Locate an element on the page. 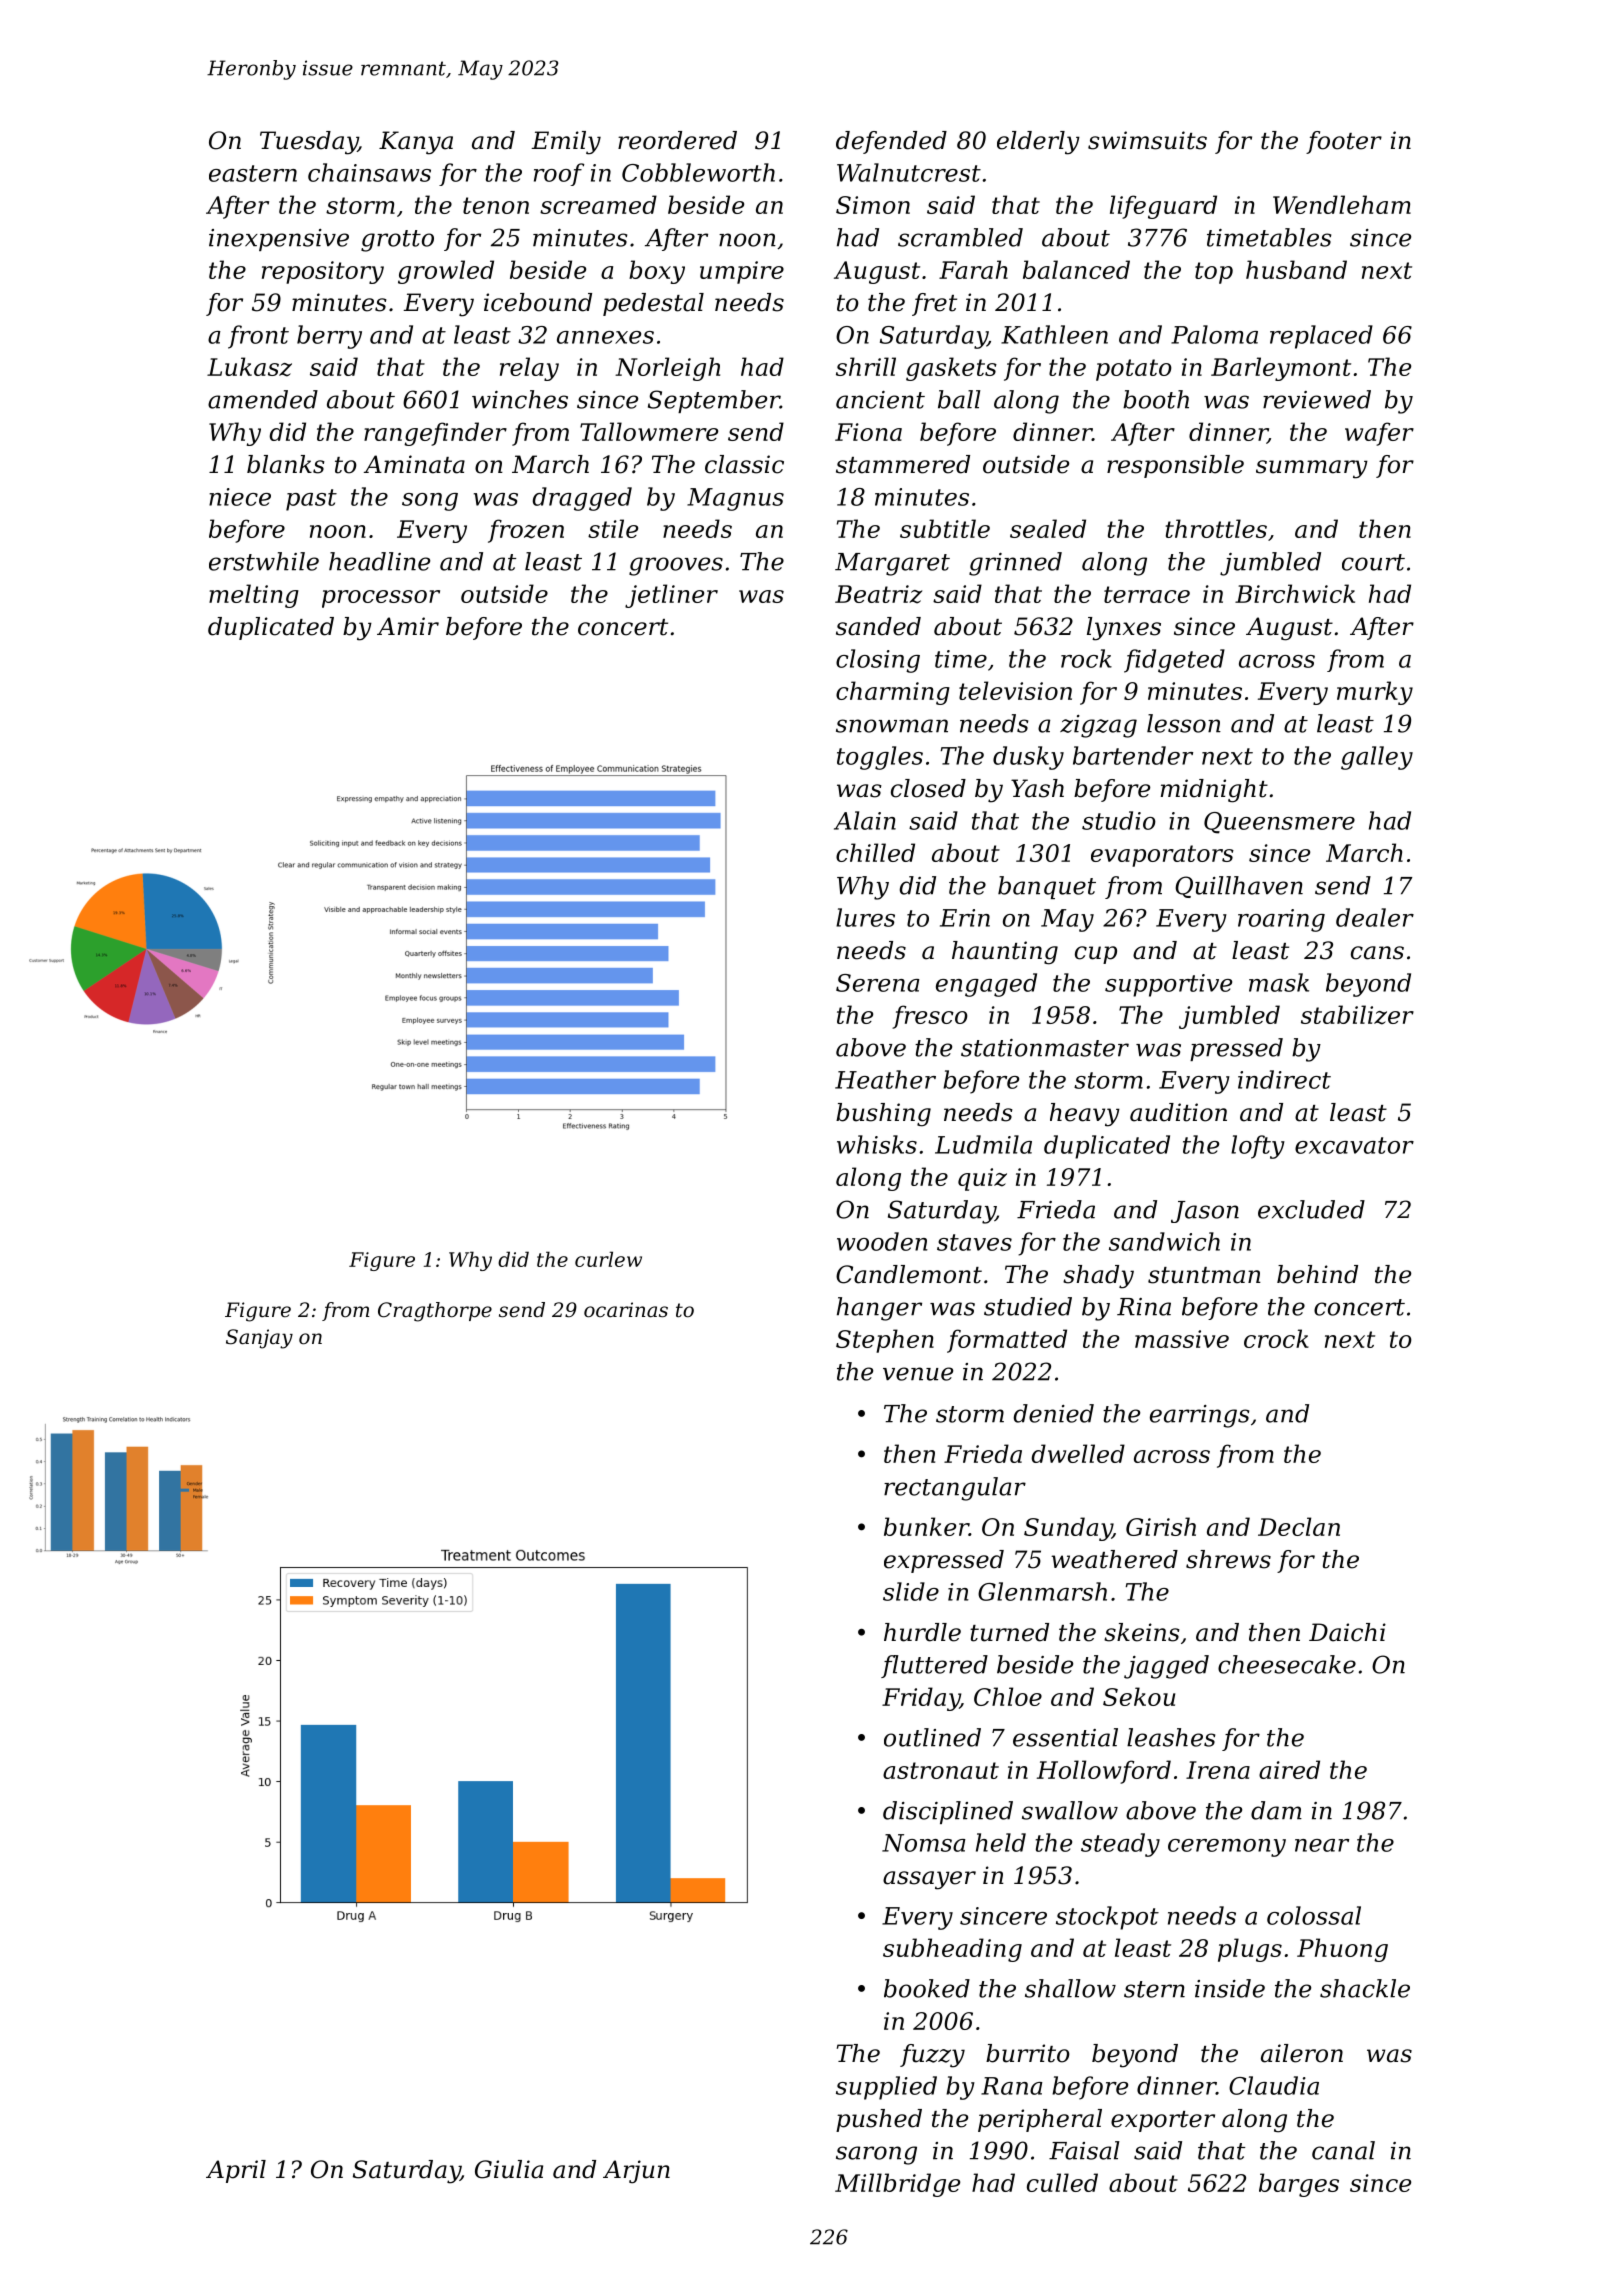  sealed is located at coordinates (1048, 528).
